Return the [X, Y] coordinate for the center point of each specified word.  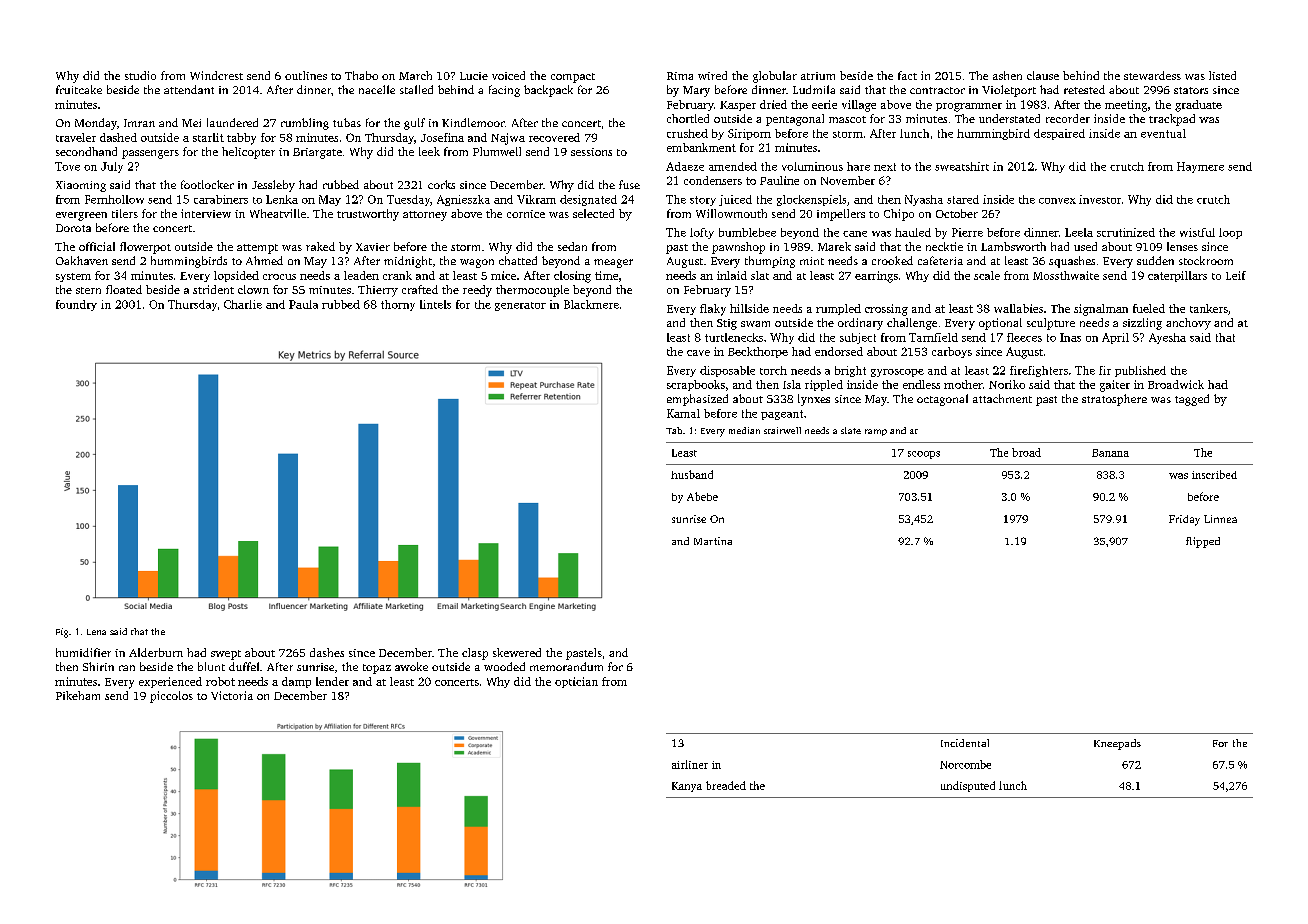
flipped [1203, 542]
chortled [688, 118]
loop [1230, 233]
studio [140, 75]
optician [576, 682]
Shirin [98, 666]
